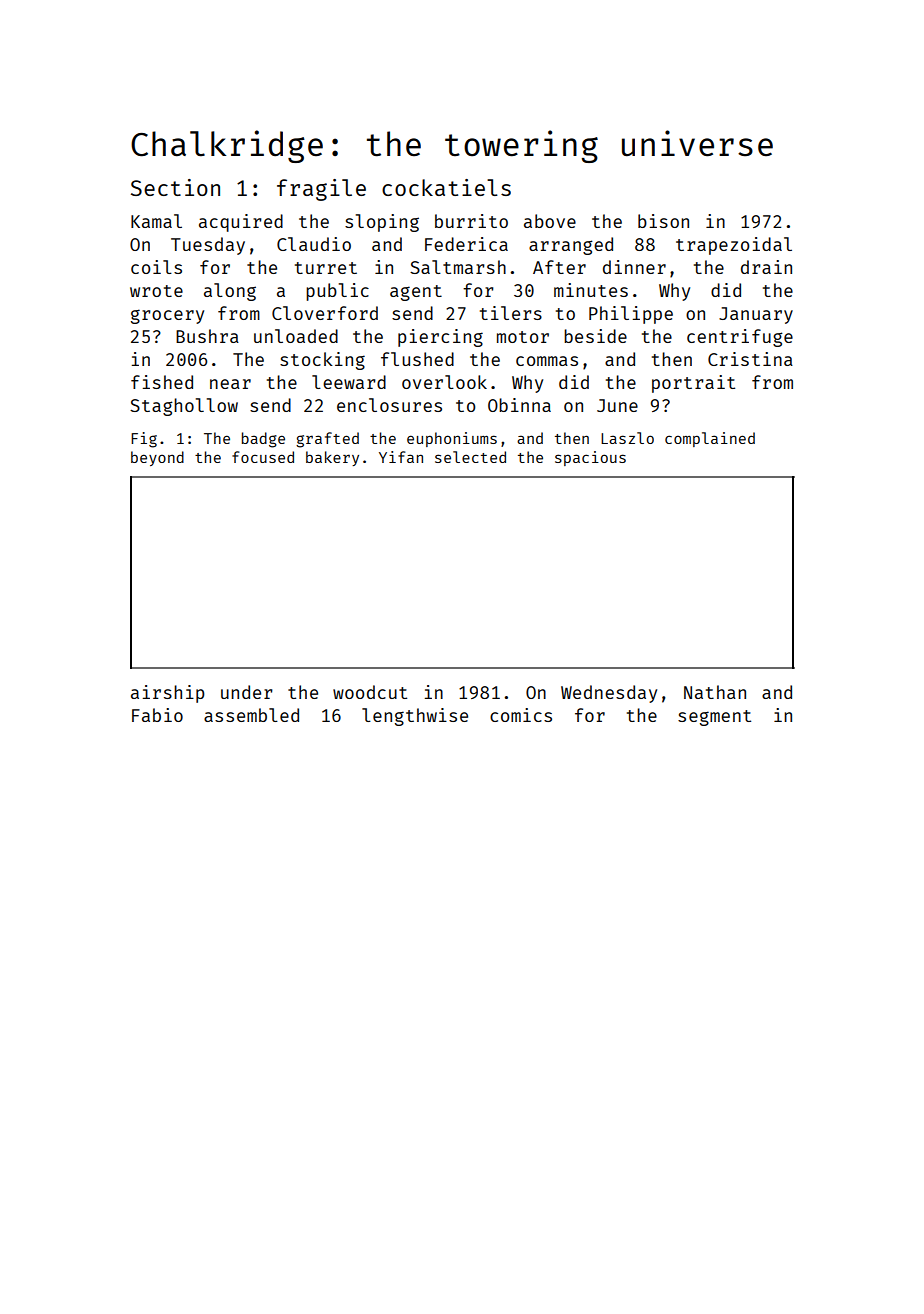 The image size is (924, 1314). I want to click on beyond, so click(157, 458).
